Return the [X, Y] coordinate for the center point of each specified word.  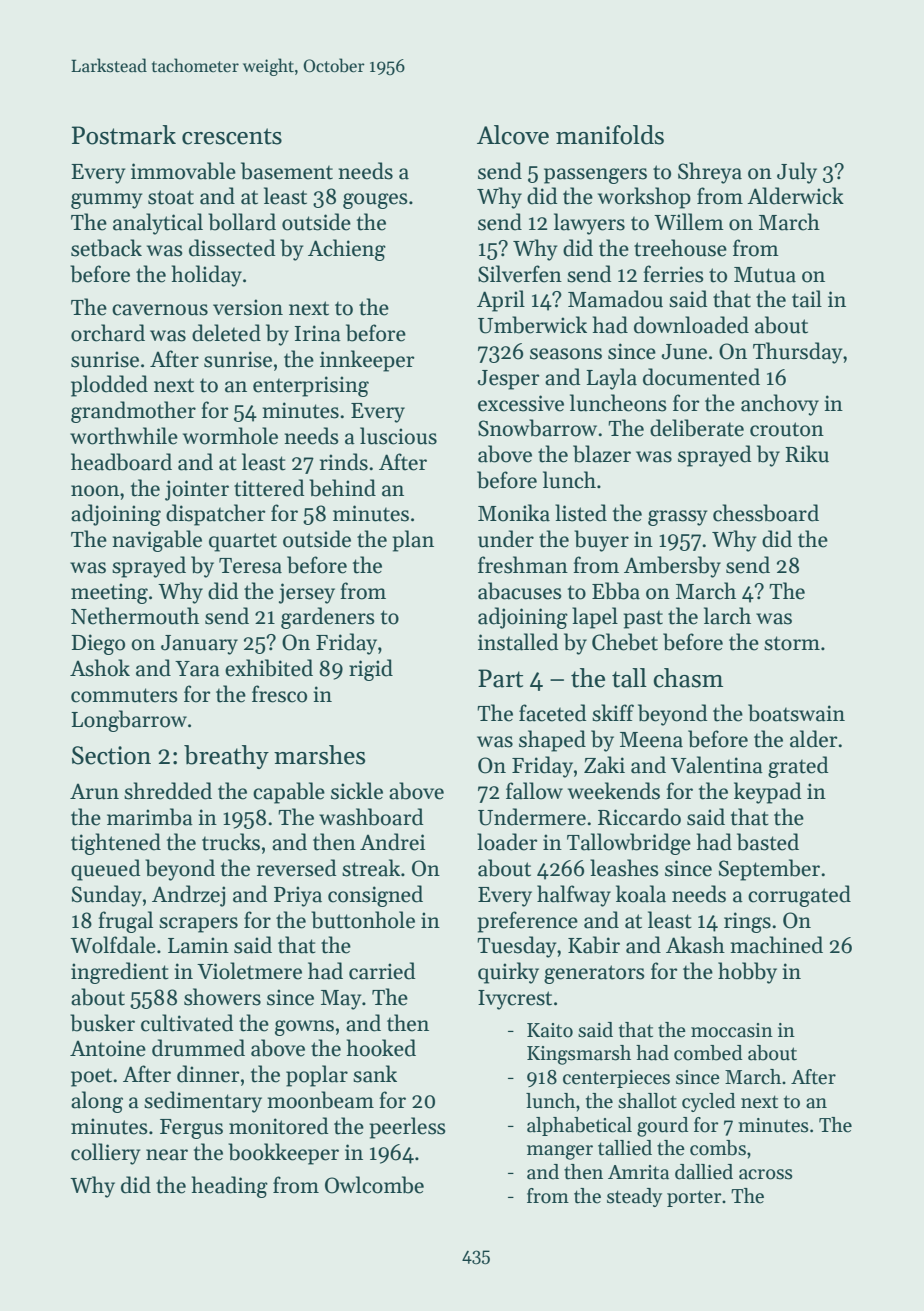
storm [792, 643]
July [797, 173]
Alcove [513, 135]
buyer [601, 541]
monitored [279, 1126]
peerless [407, 1128]
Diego [98, 644]
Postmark [124, 135]
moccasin [732, 1030]
